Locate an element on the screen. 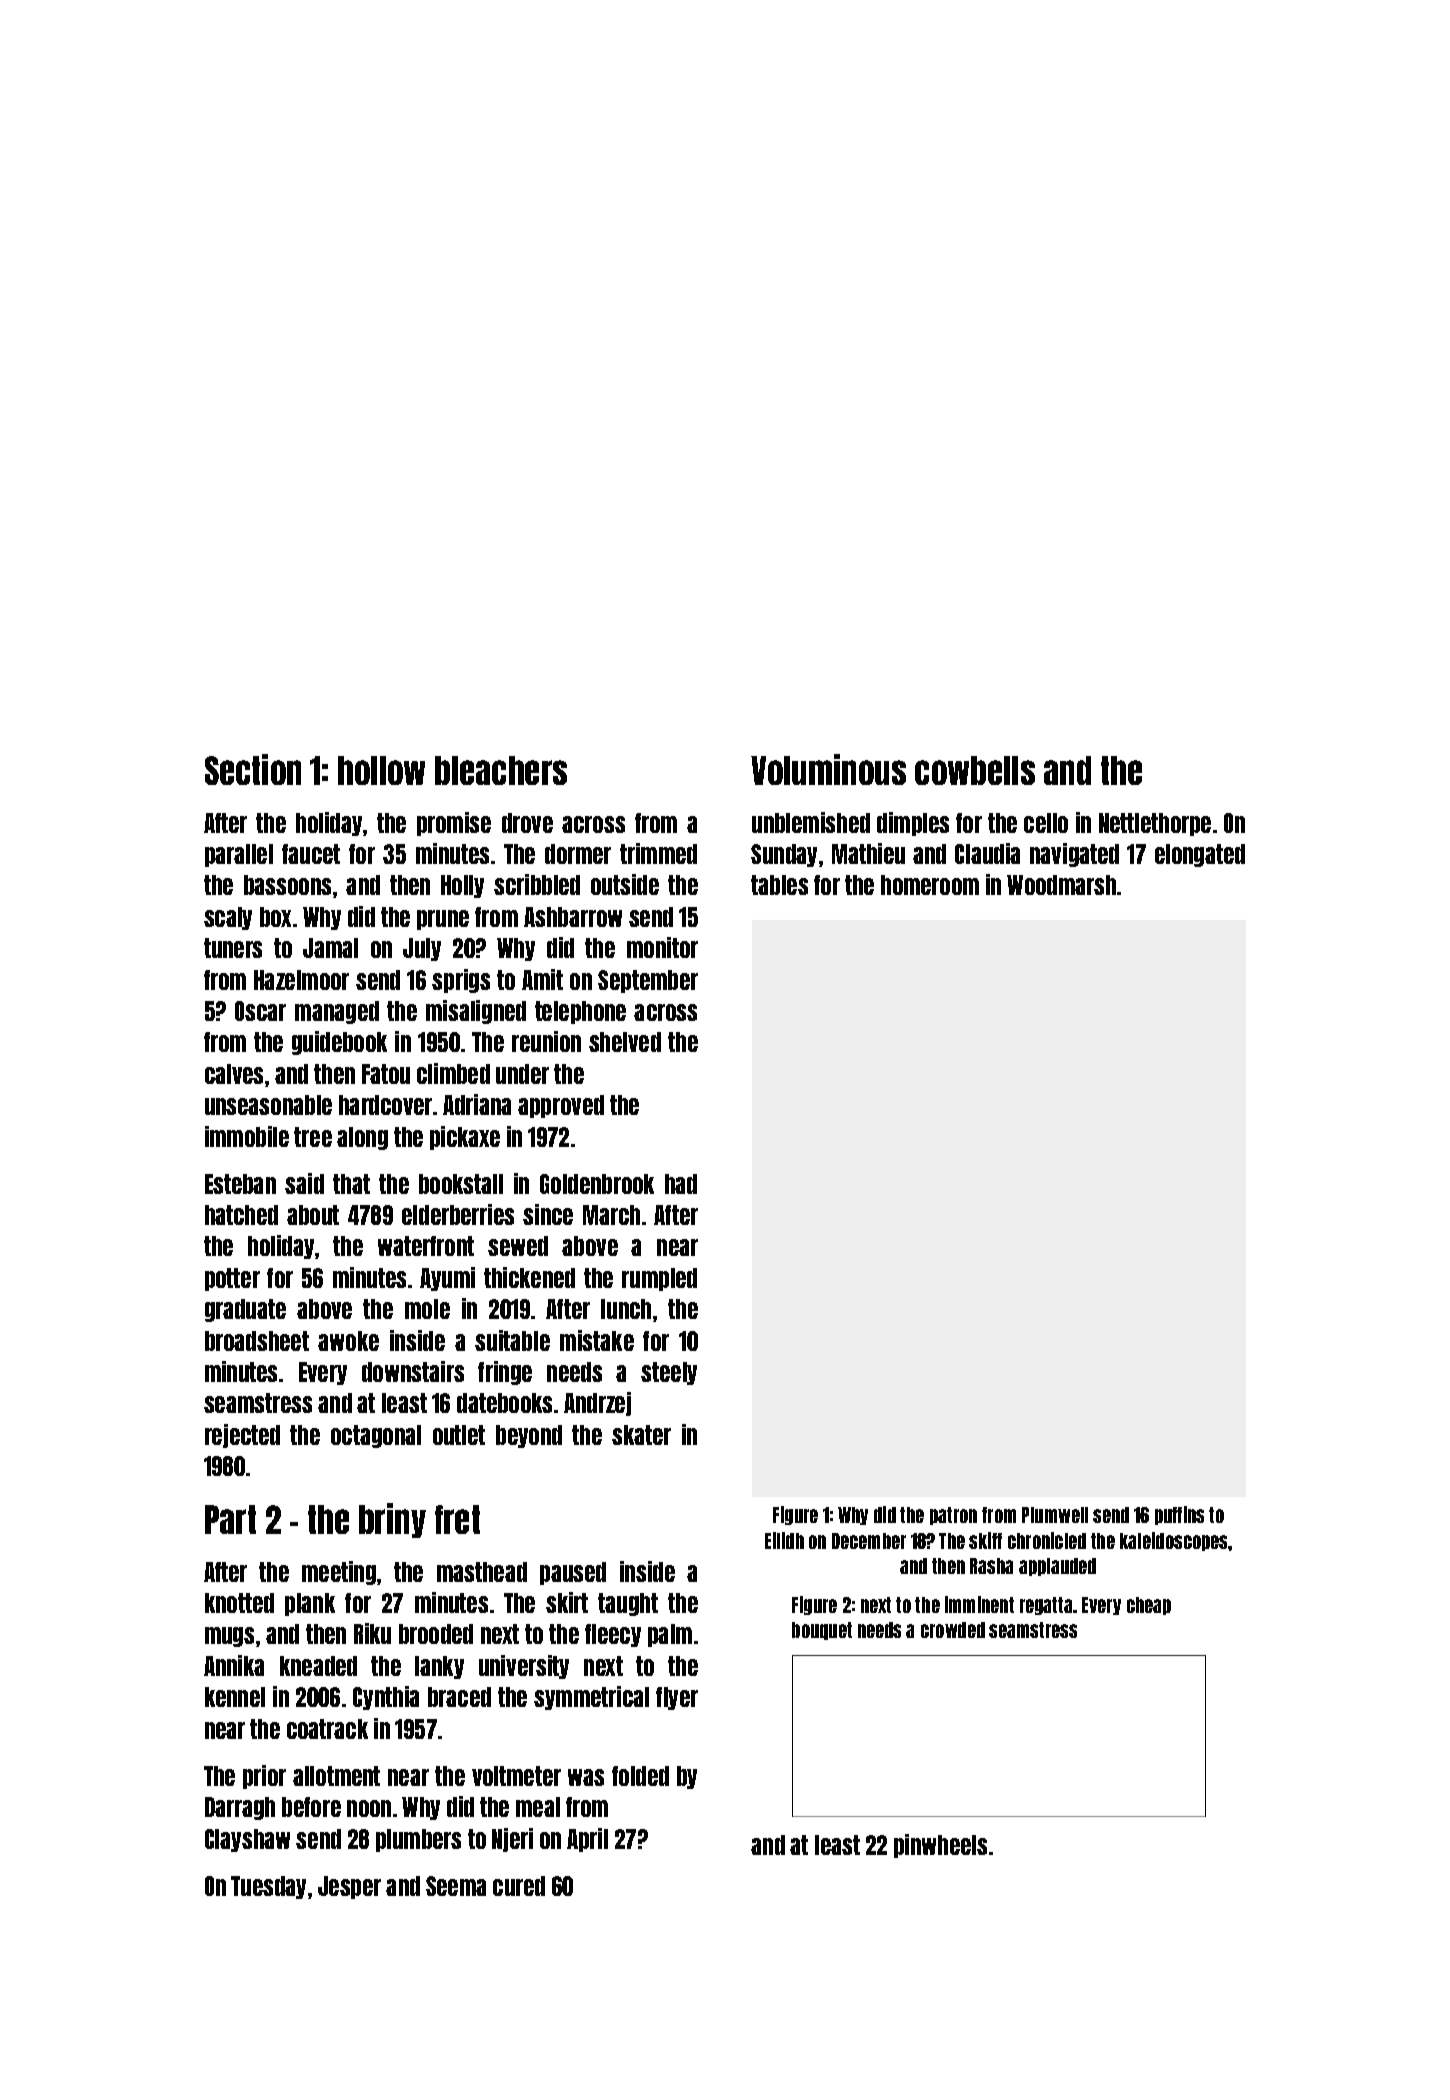 The height and width of the screenshot is (2100, 1450). rumpled is located at coordinates (659, 1279).
